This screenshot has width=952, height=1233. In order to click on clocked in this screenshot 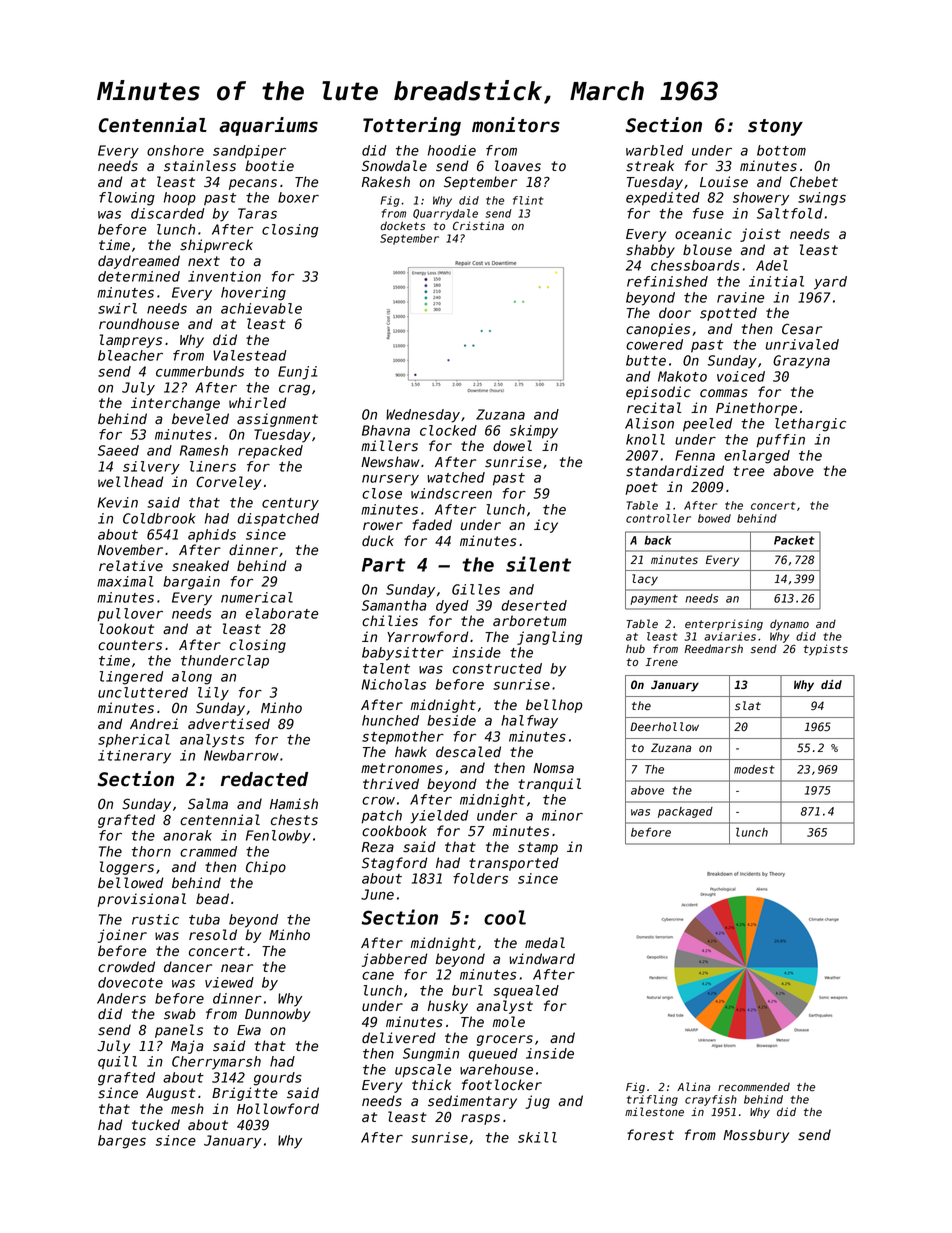, I will do `click(448, 430)`.
